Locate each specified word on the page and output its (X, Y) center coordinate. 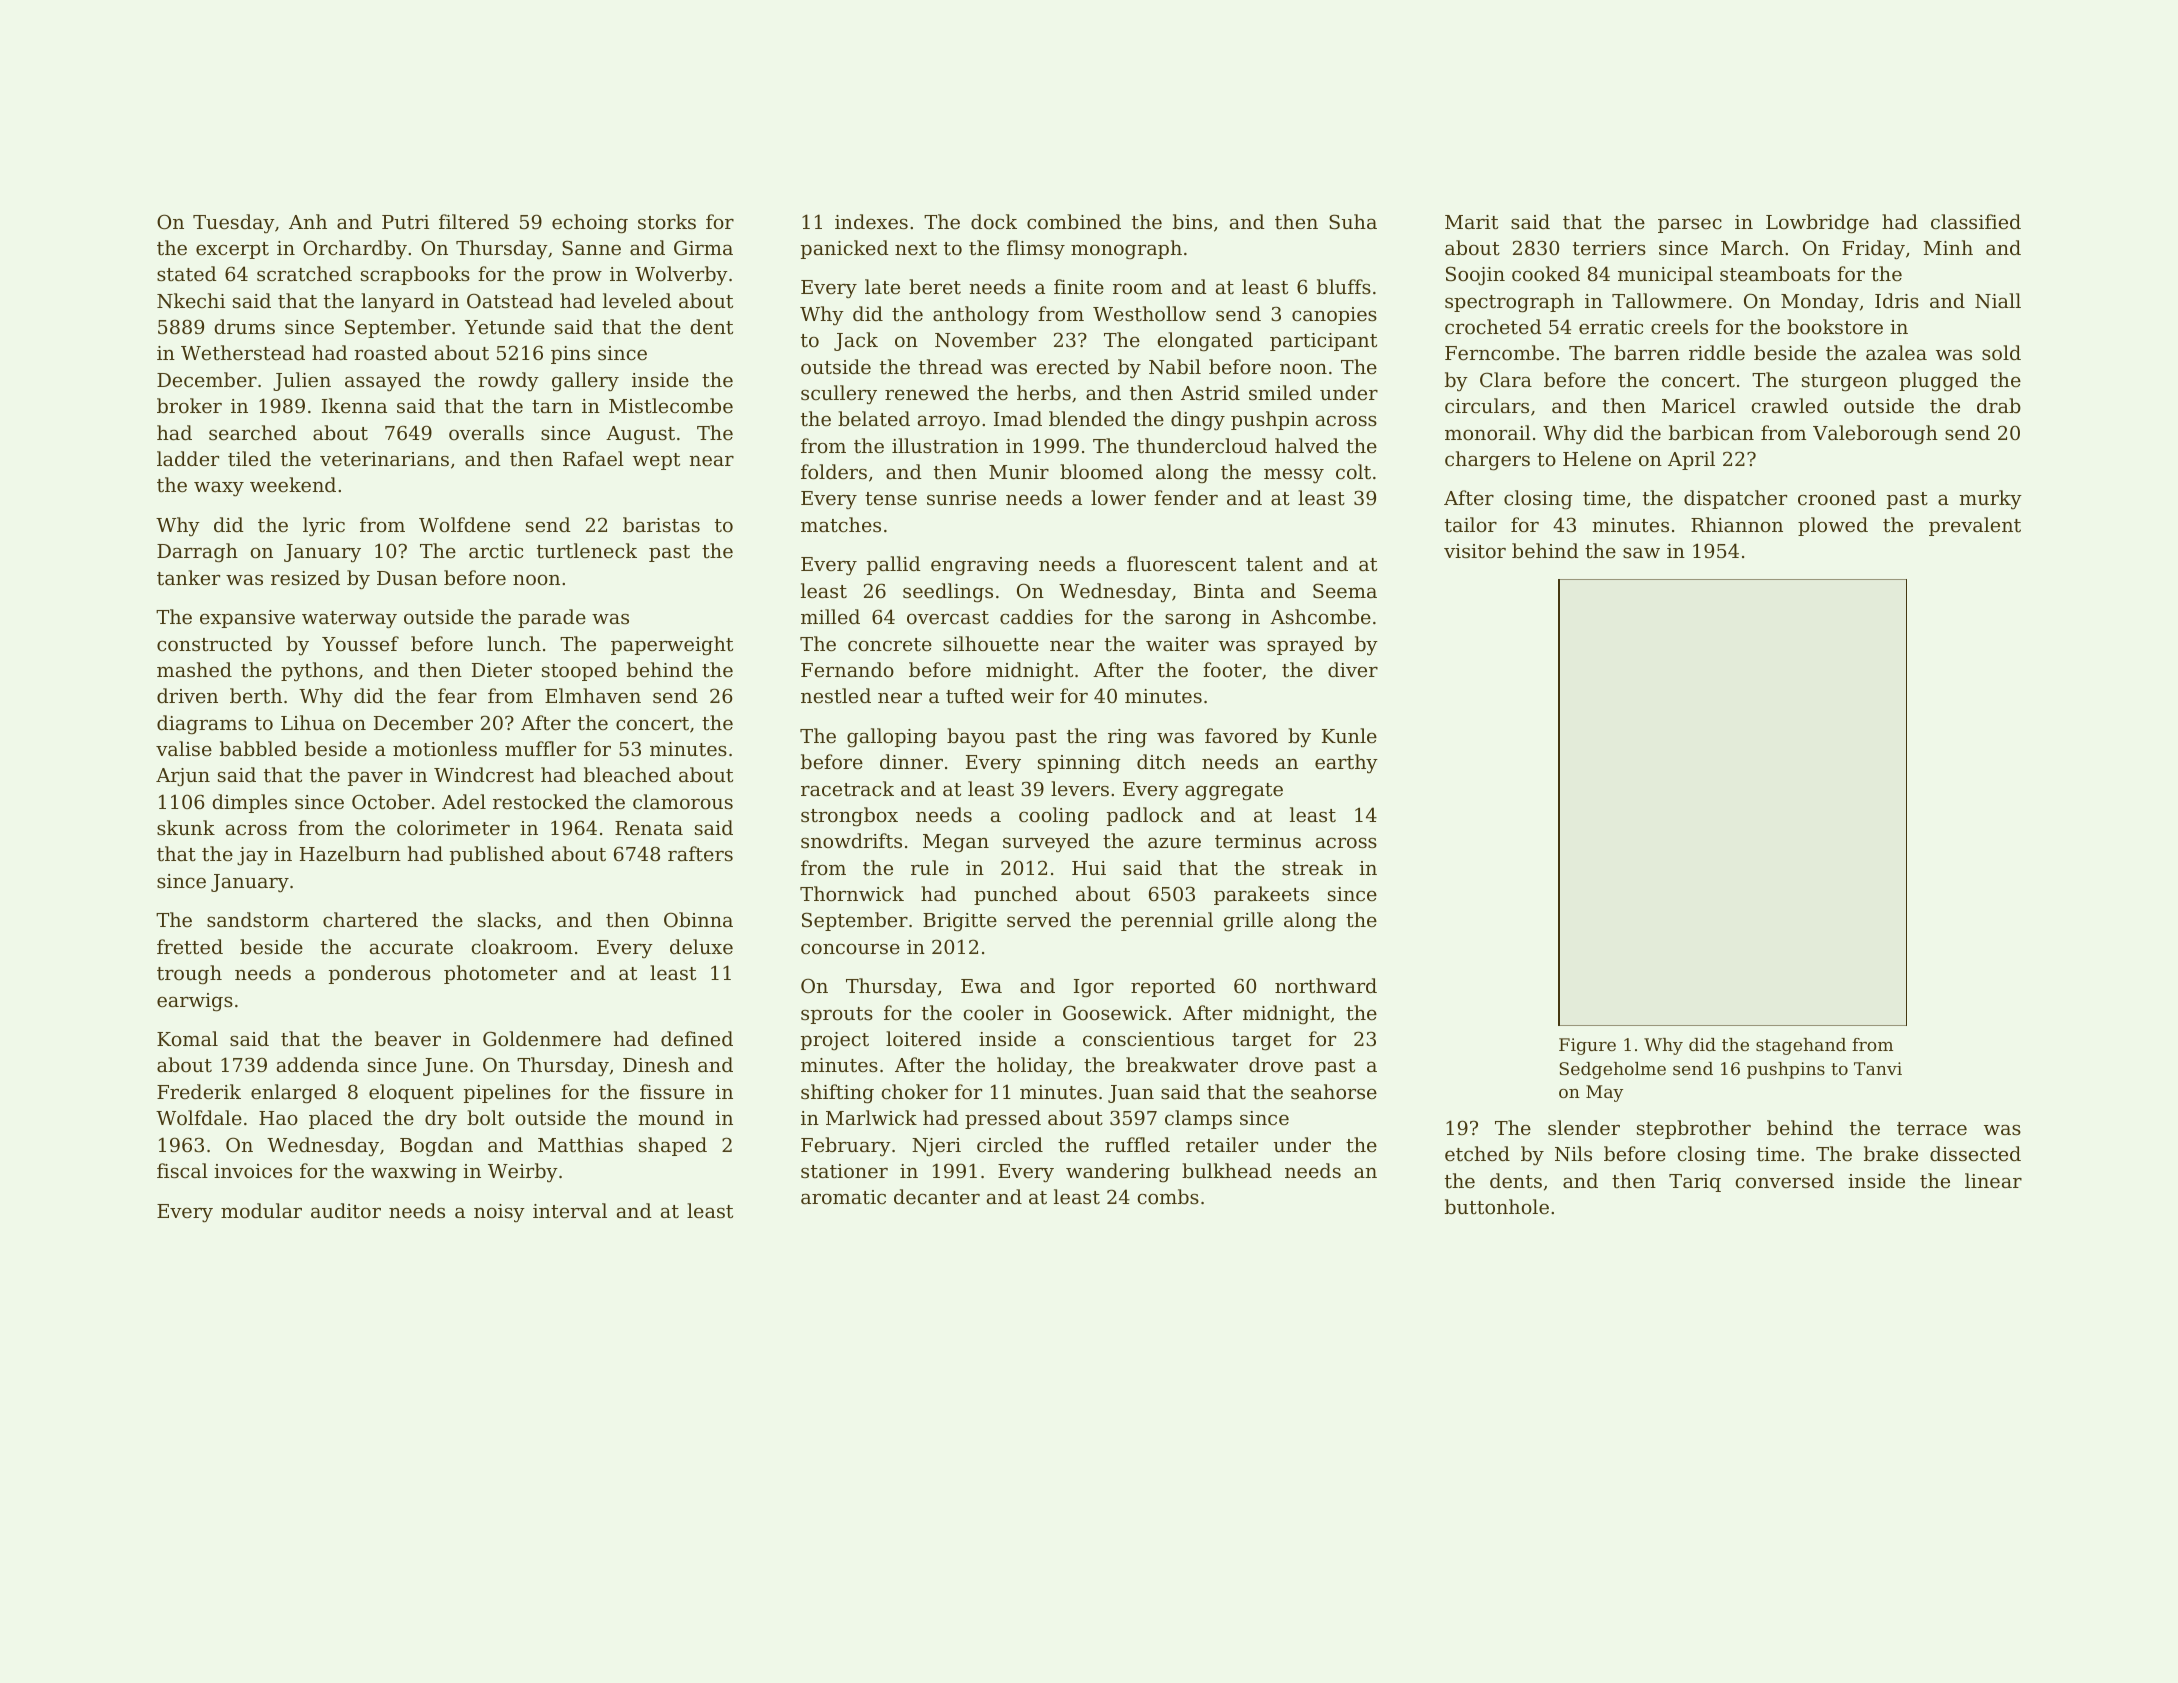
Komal (187, 1038)
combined (1074, 221)
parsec (1690, 226)
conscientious (1148, 1039)
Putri (405, 222)
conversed (1784, 1180)
